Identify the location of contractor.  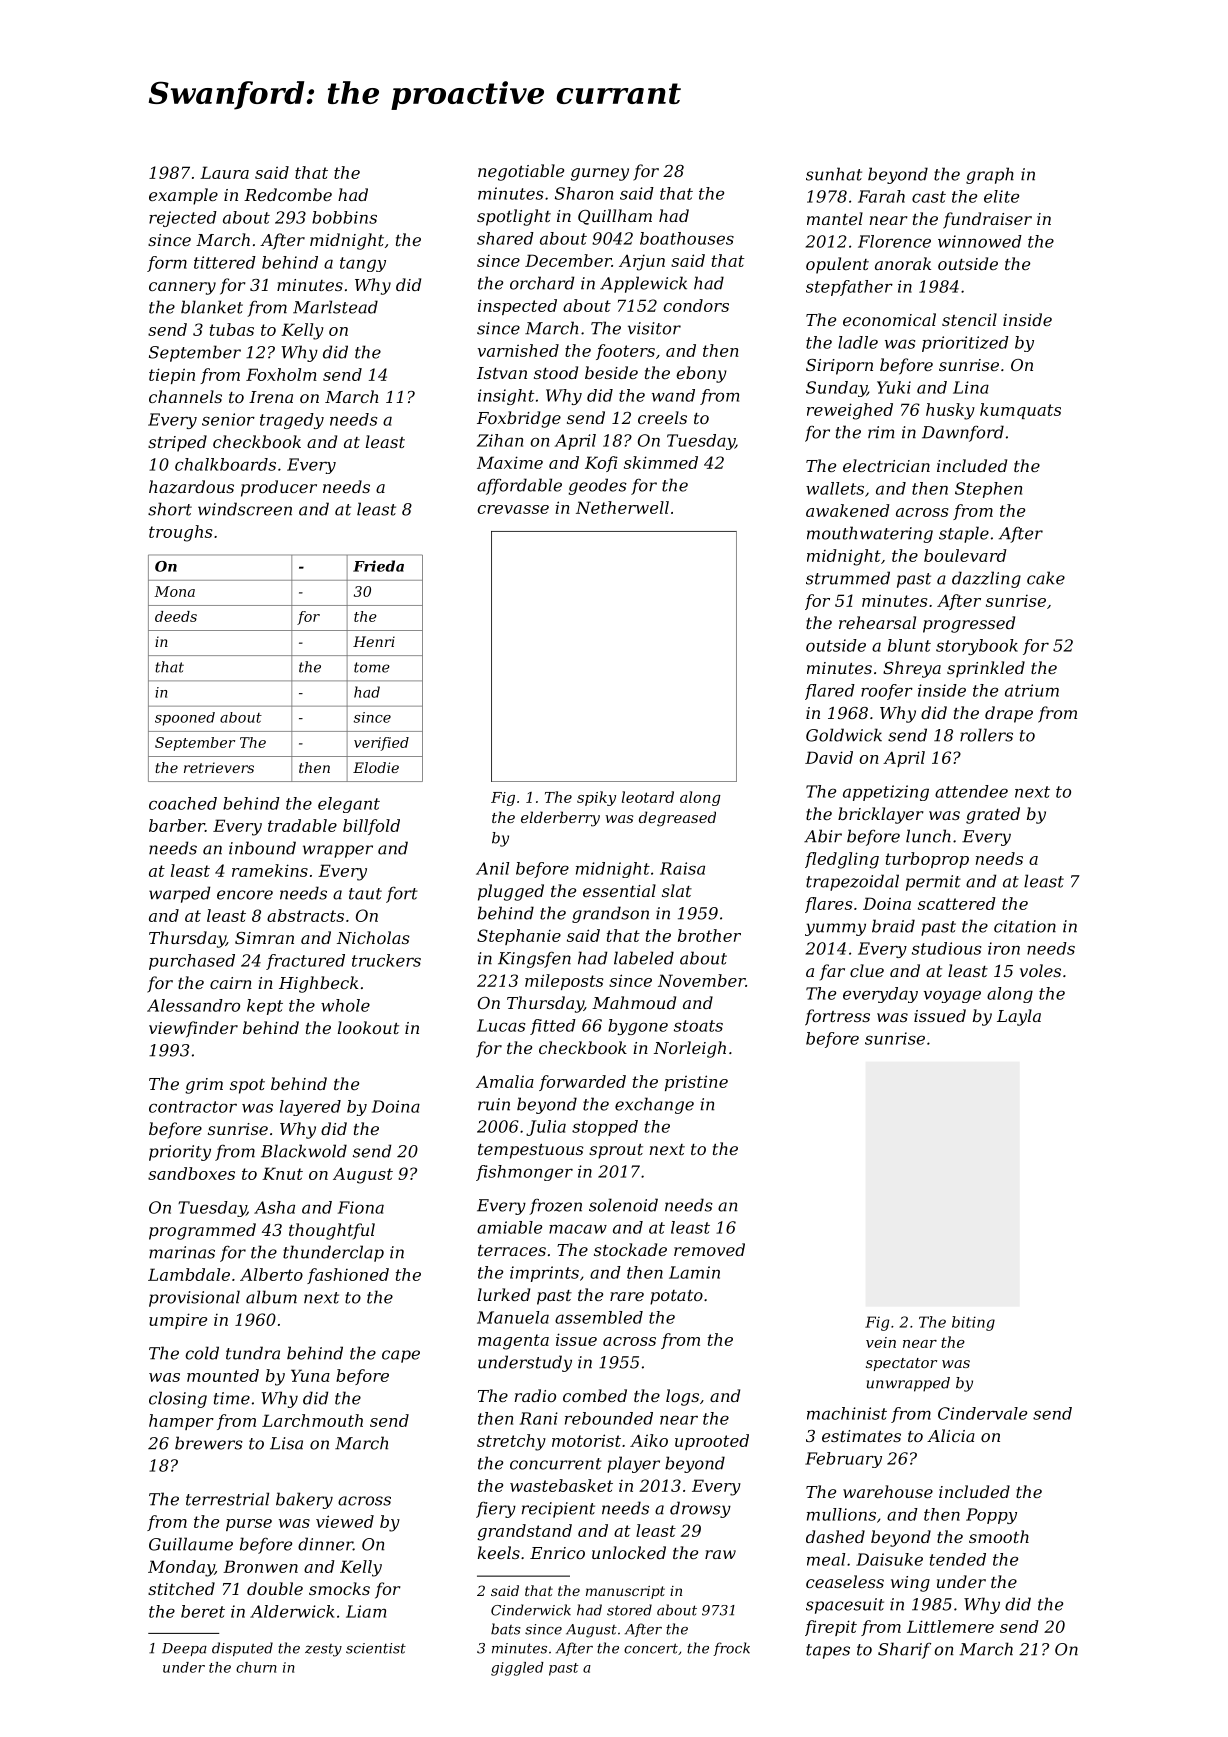
(193, 1107).
